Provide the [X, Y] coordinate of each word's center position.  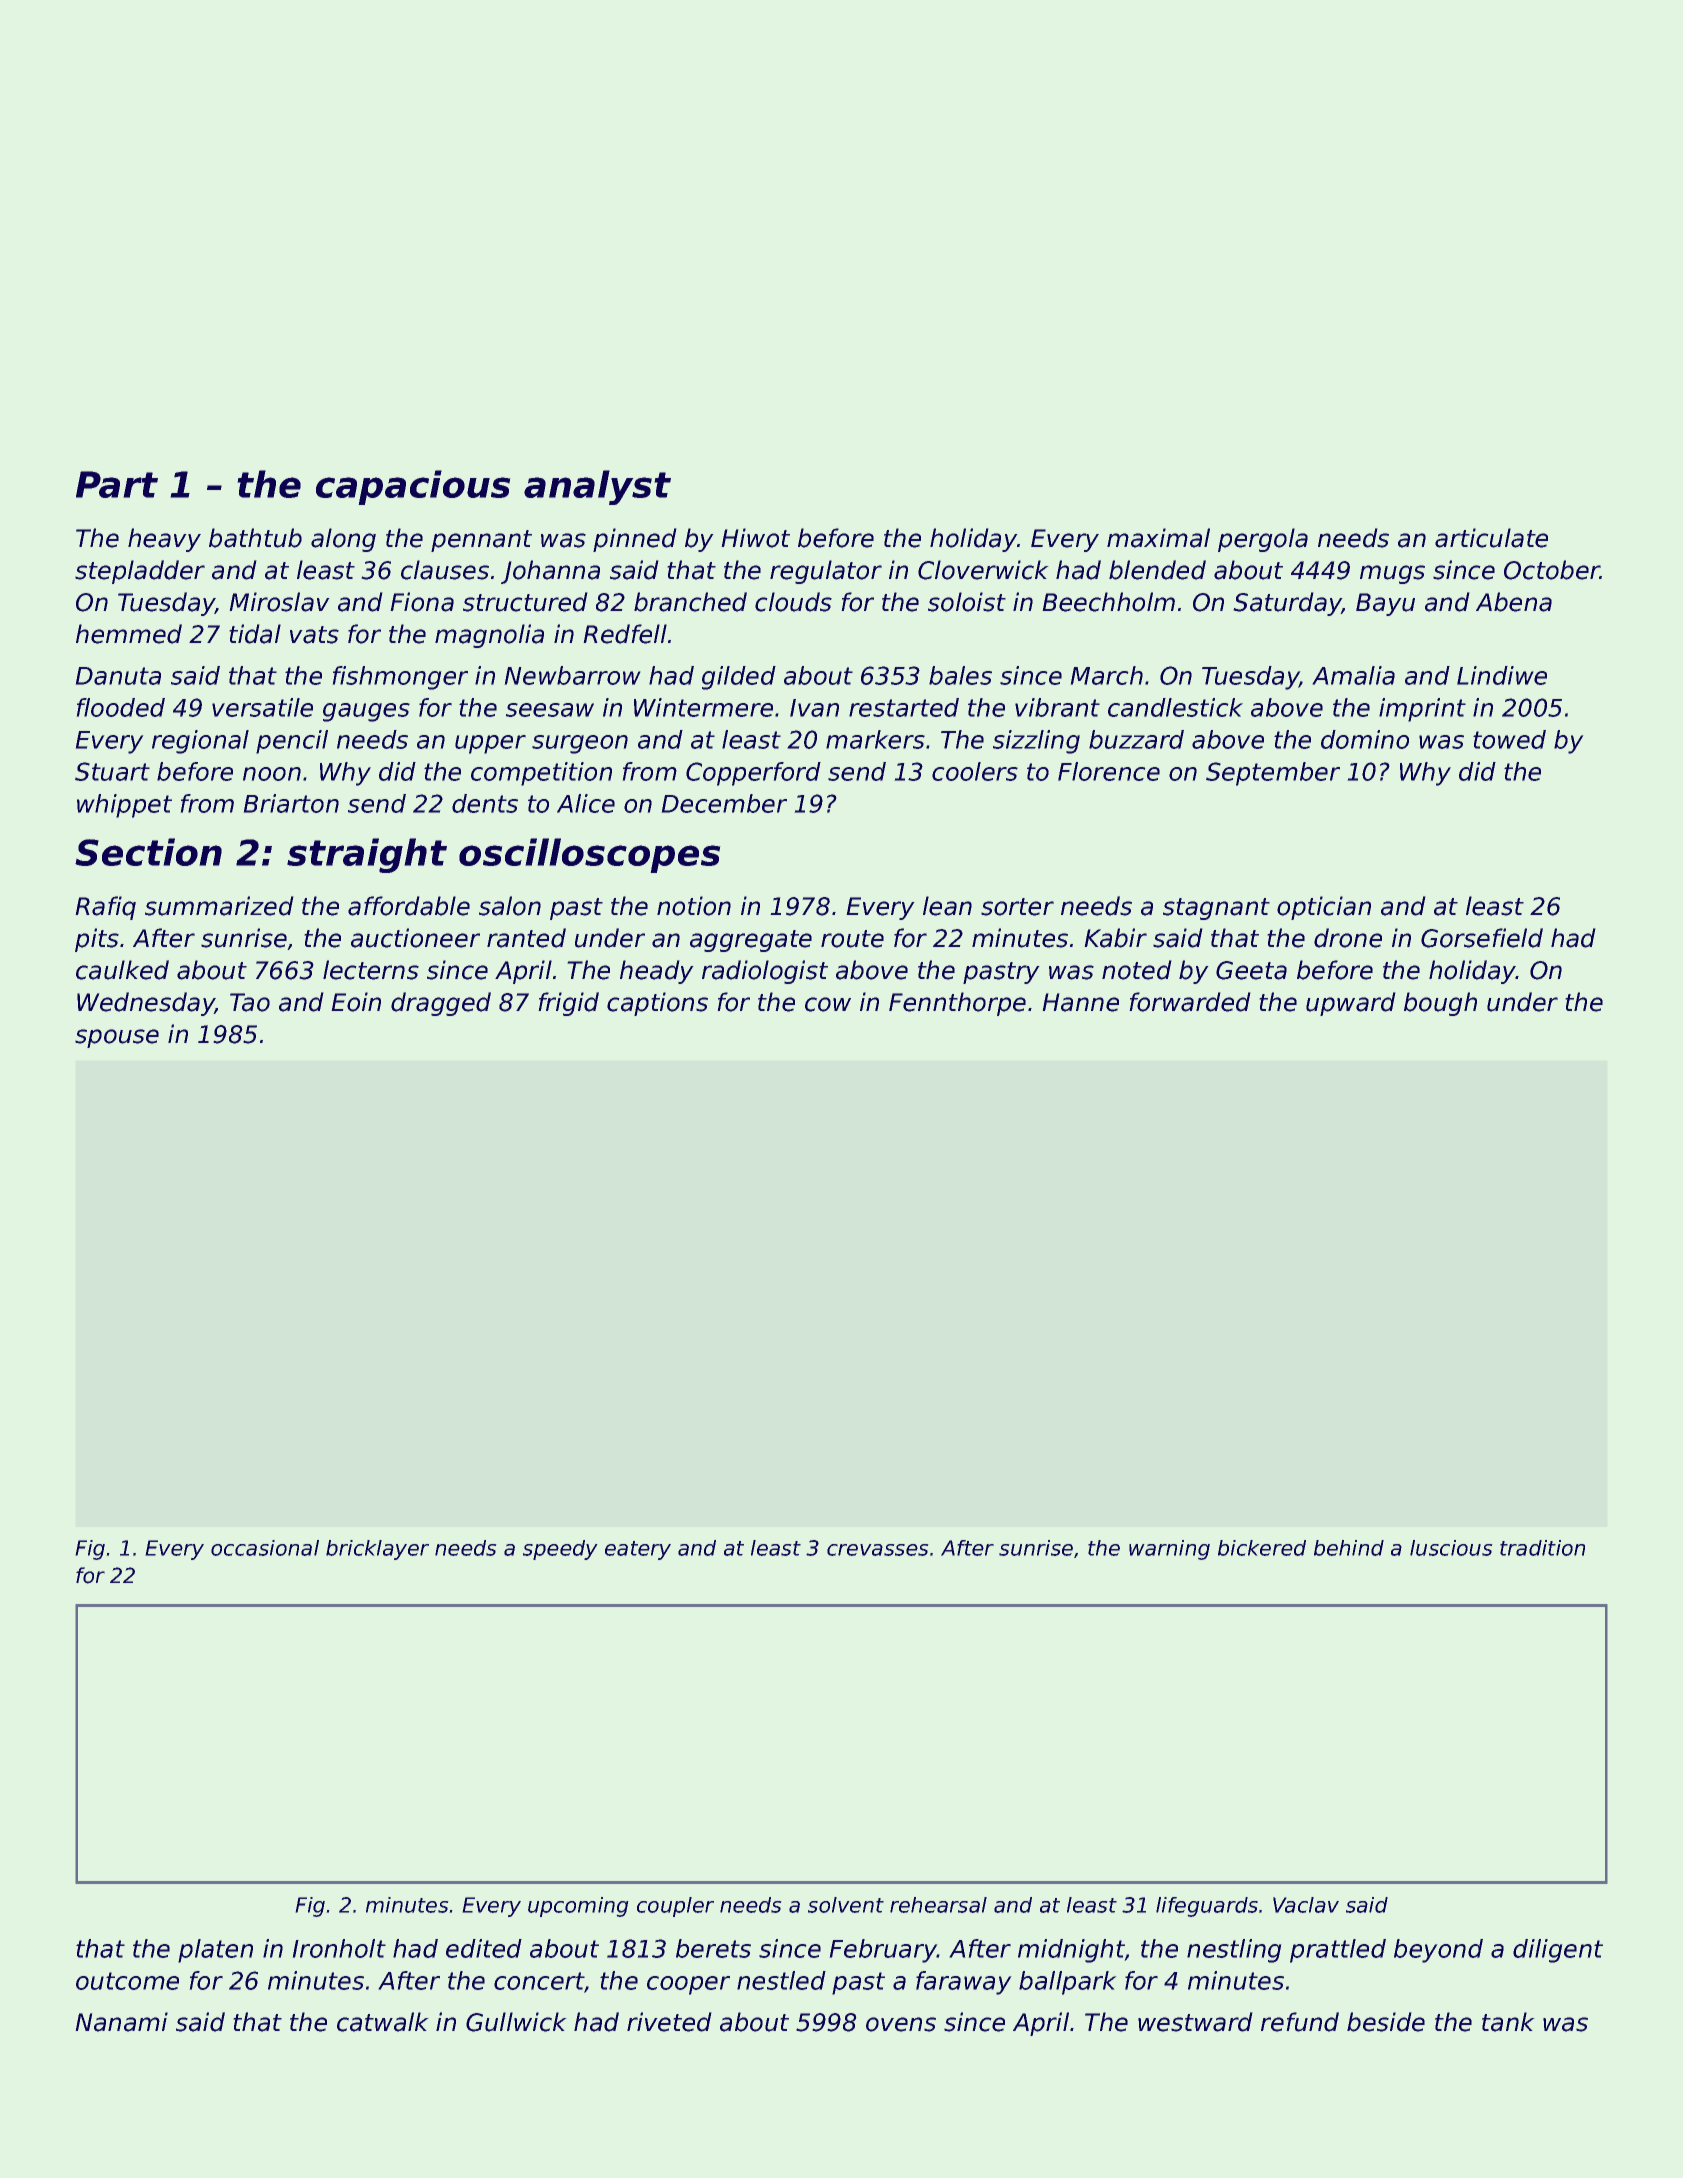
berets [713, 1948]
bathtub [255, 538]
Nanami [121, 2022]
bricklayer [377, 1550]
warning [1169, 1550]
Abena [1514, 602]
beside [1386, 2022]
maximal [1158, 538]
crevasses [878, 1550]
